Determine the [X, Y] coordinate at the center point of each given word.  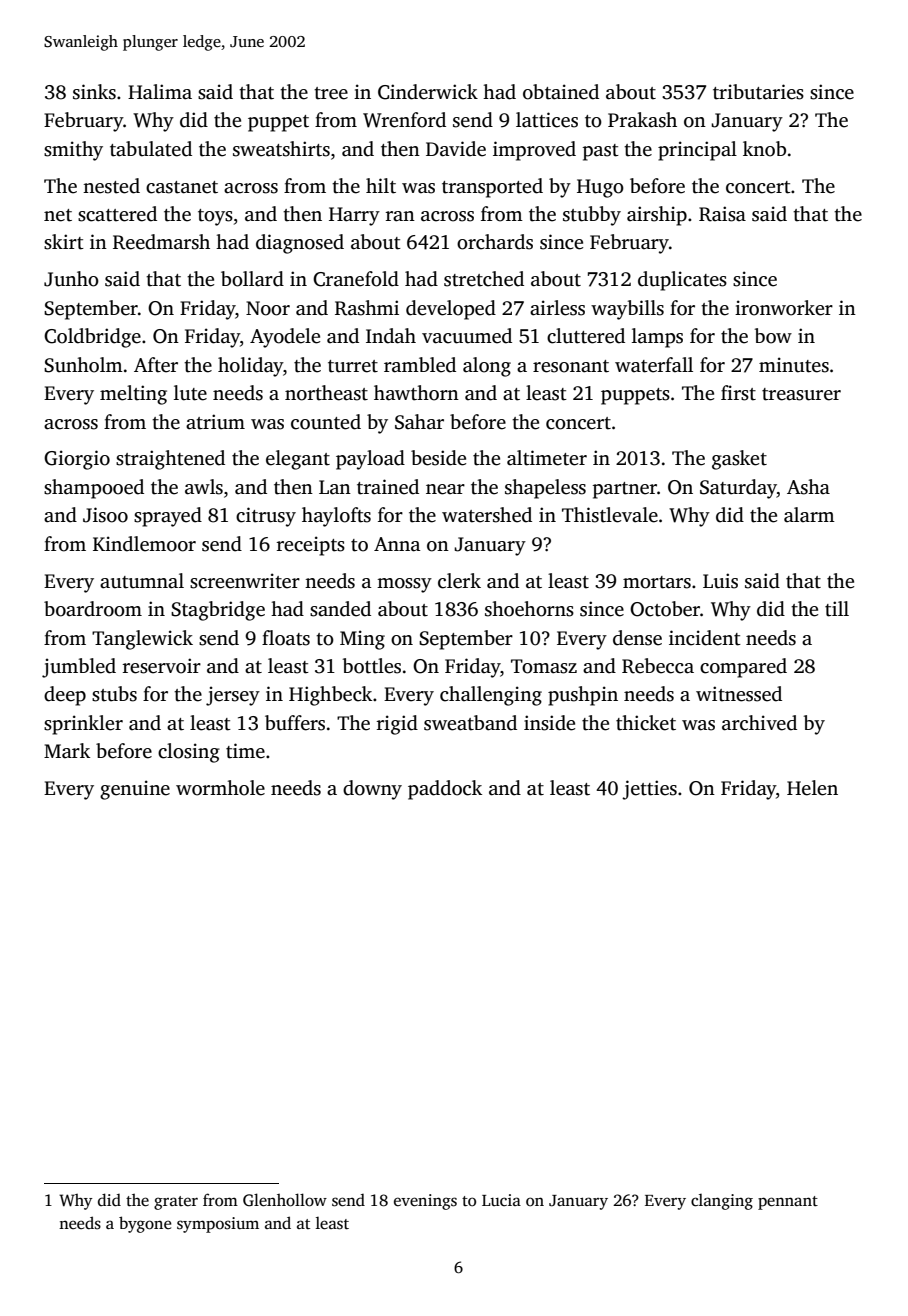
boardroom [93, 609]
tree [331, 93]
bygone [145, 1224]
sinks [94, 92]
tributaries [758, 92]
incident [705, 638]
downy [372, 790]
